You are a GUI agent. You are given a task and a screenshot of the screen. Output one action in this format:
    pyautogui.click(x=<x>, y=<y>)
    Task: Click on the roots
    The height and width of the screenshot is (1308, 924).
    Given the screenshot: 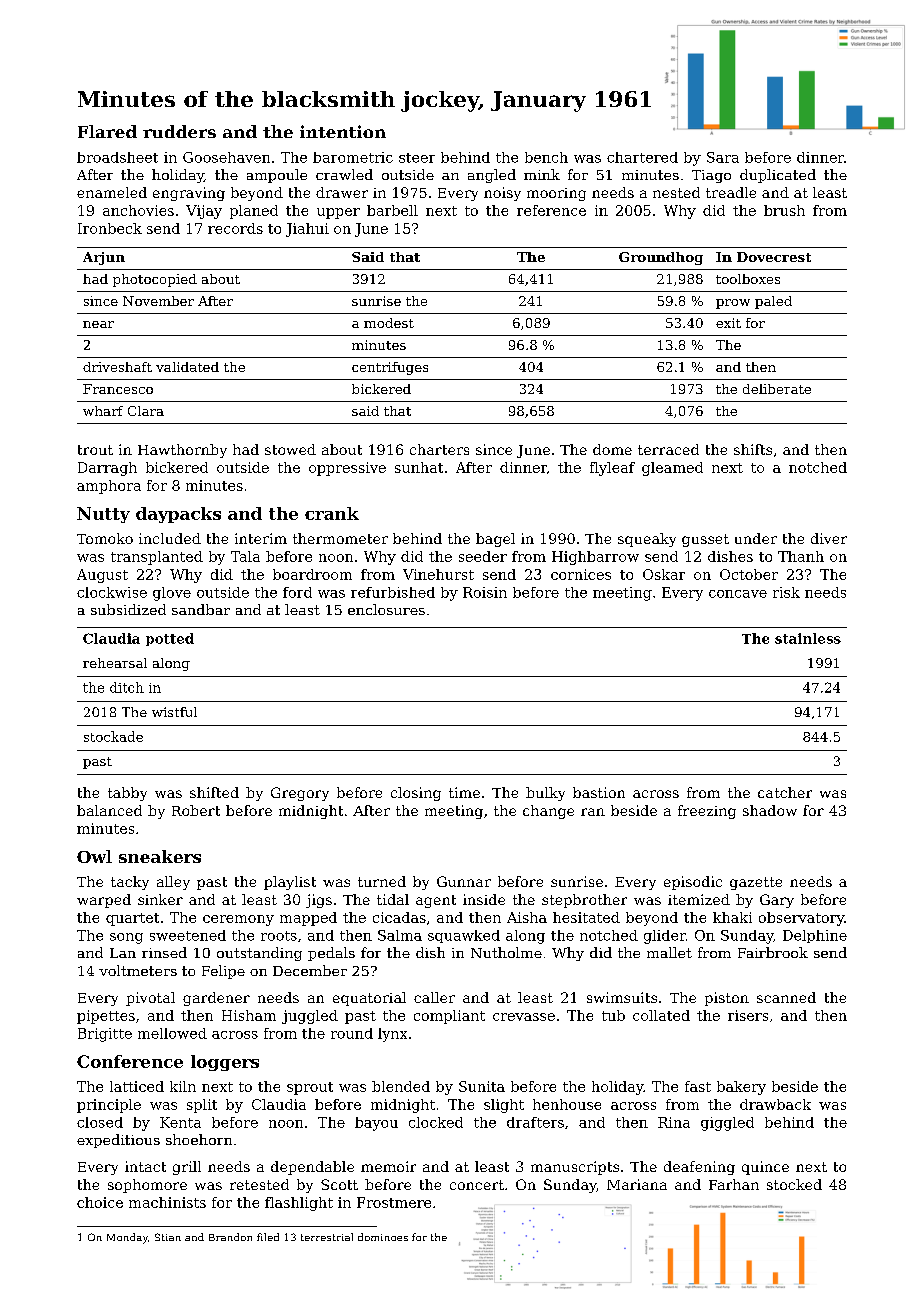 What is the action you would take?
    pyautogui.click(x=279, y=936)
